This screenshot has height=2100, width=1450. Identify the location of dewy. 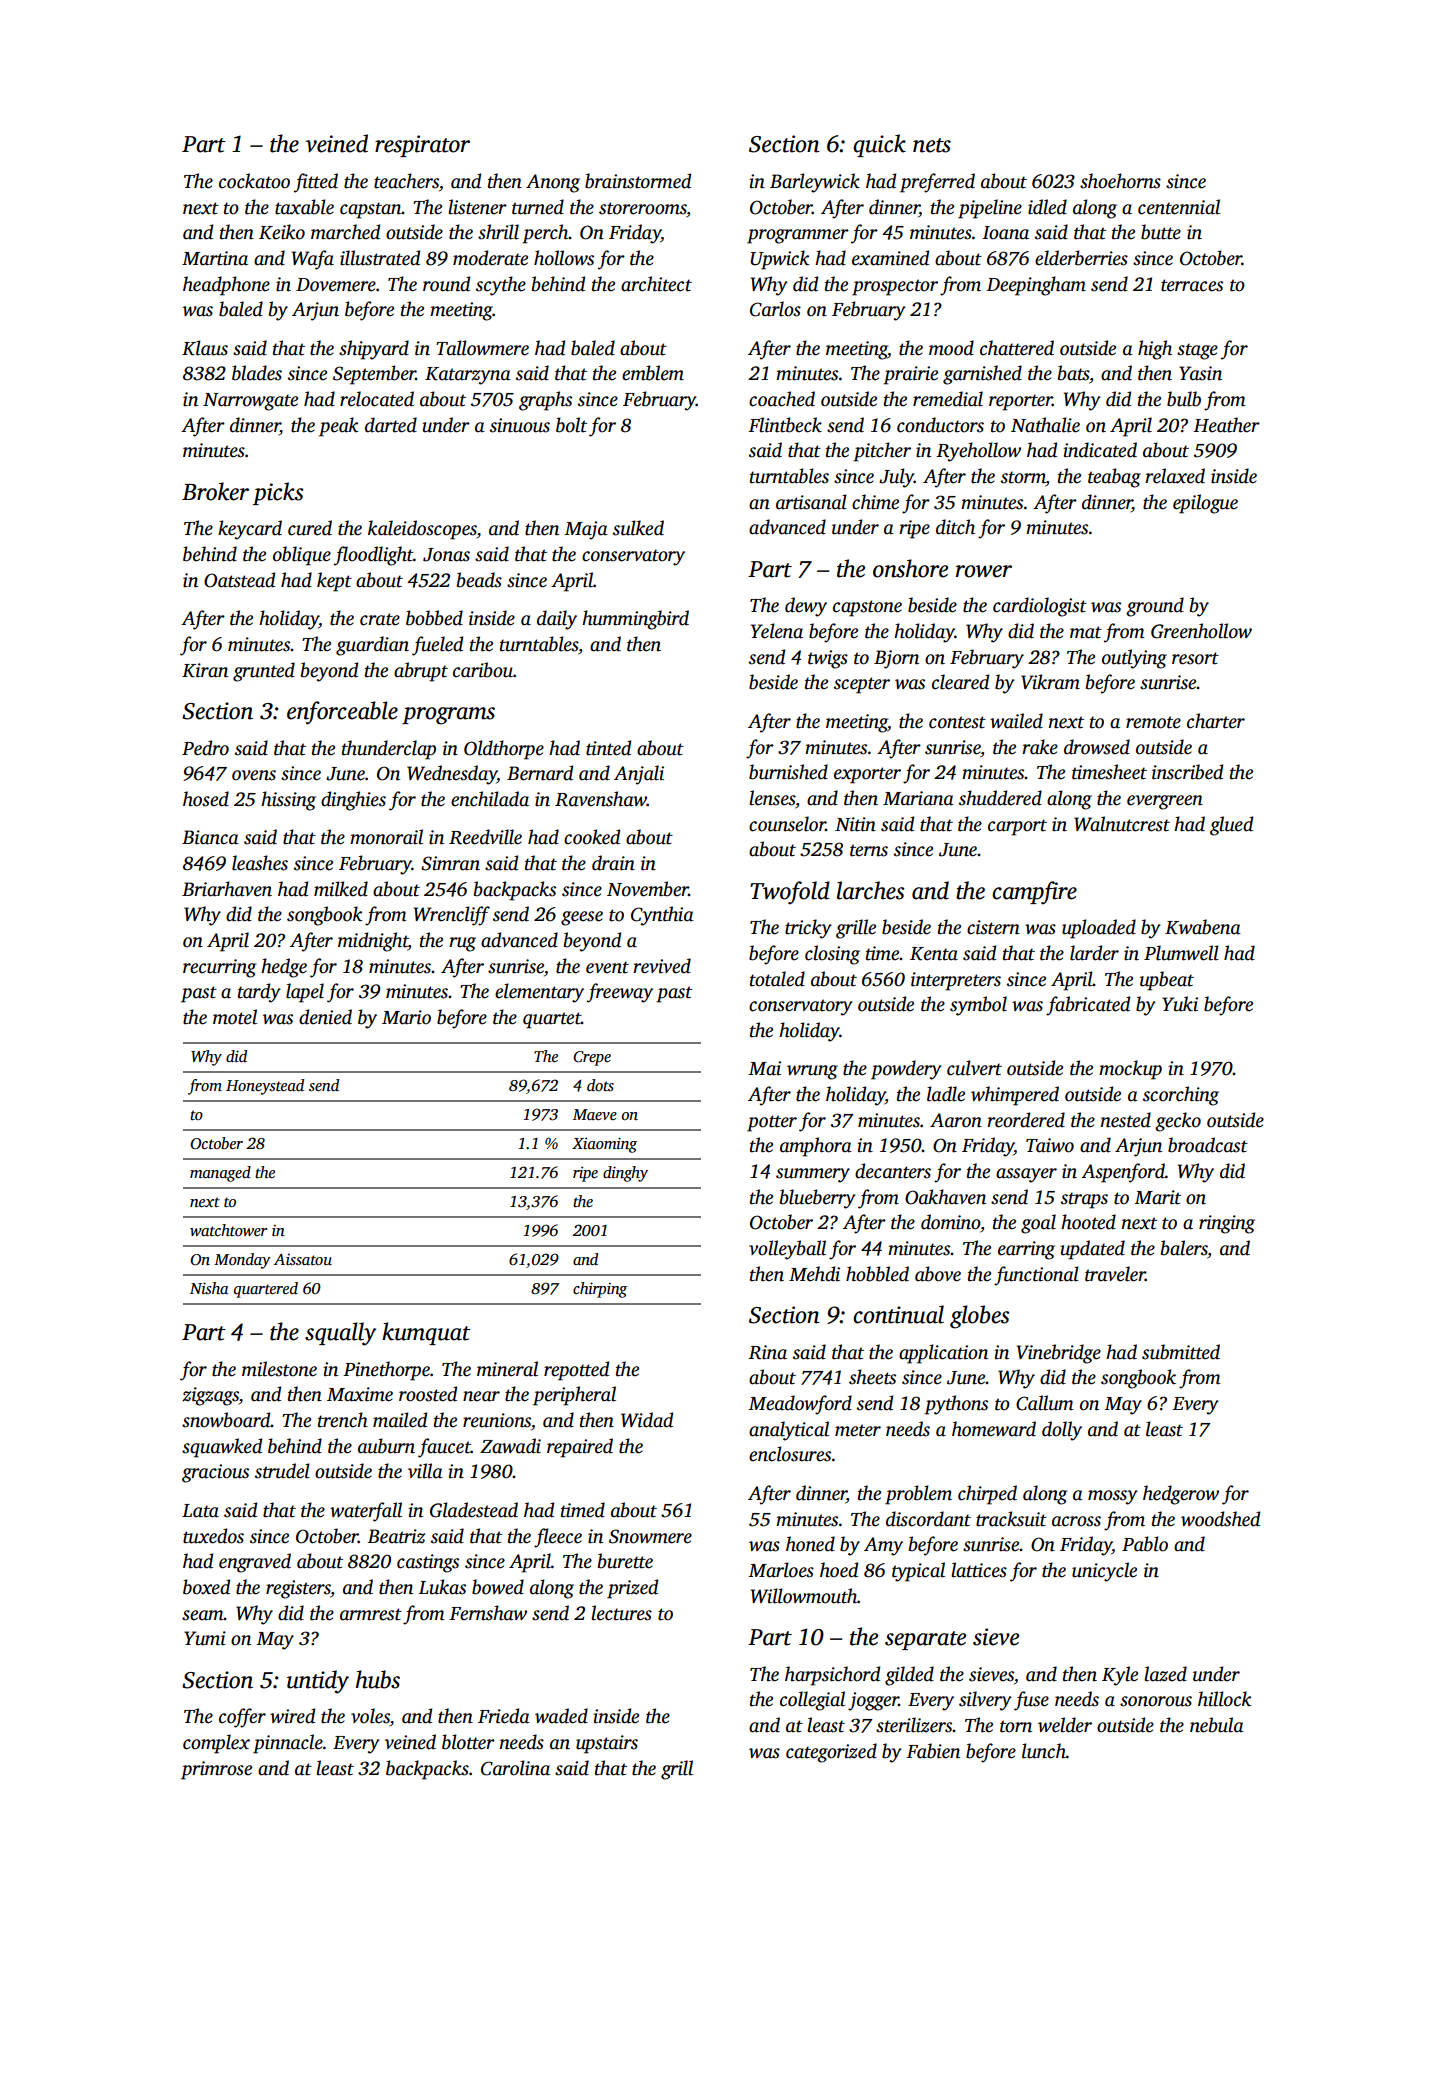
(806, 607).
